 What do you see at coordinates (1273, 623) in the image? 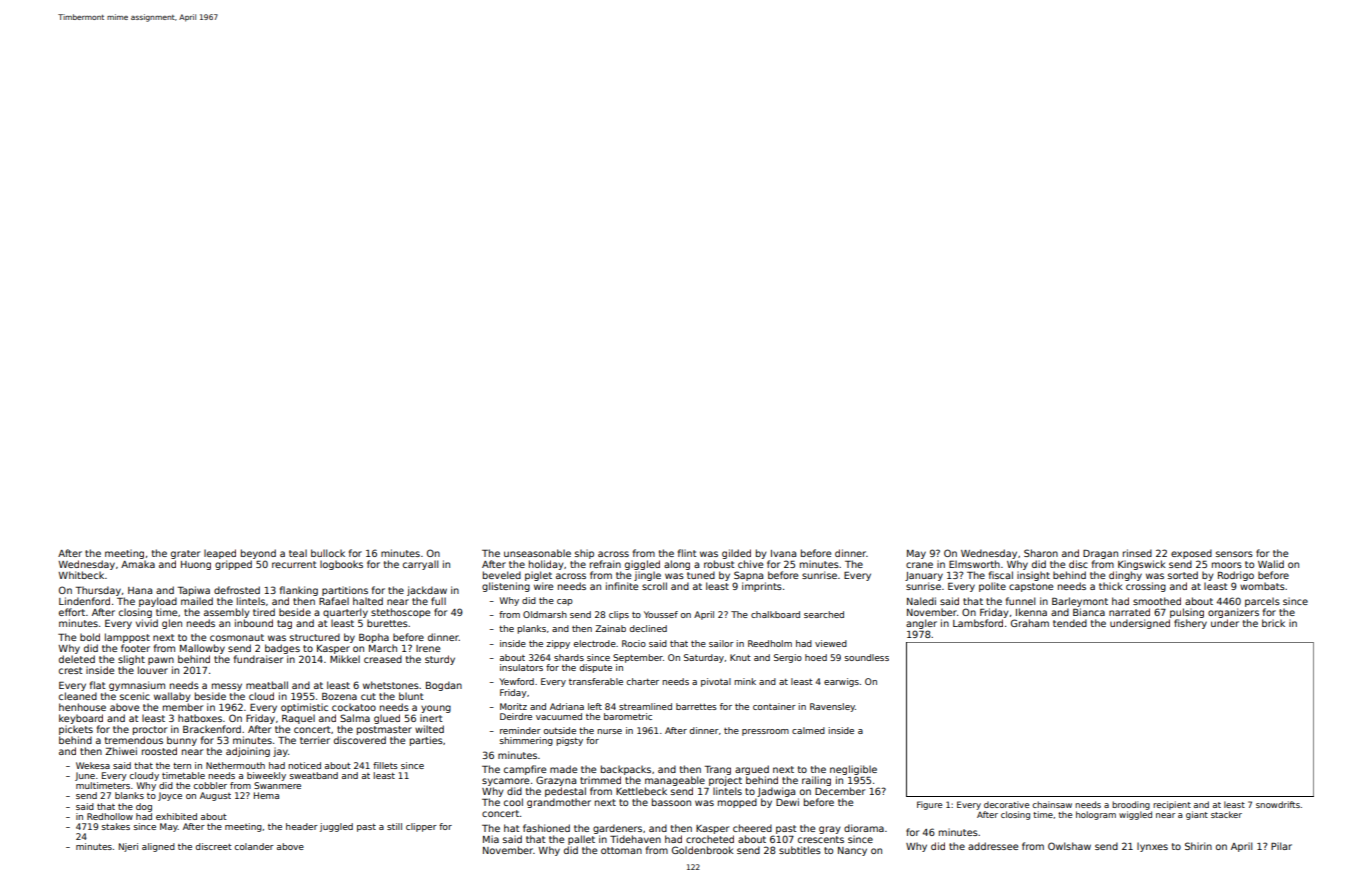
I see `brick` at bounding box center [1273, 623].
